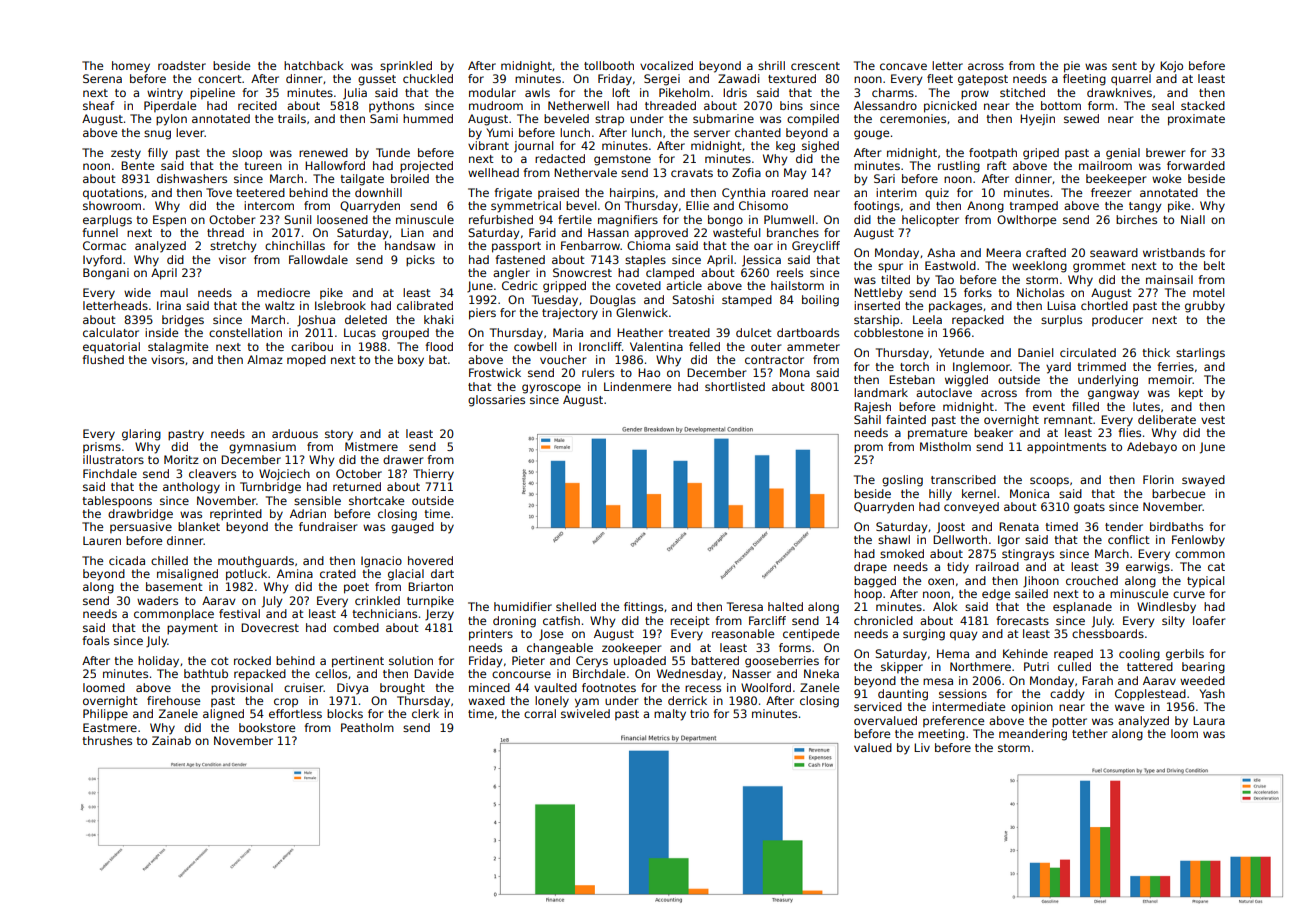  Describe the element at coordinates (385, 613) in the screenshot. I see `technicians` at that location.
